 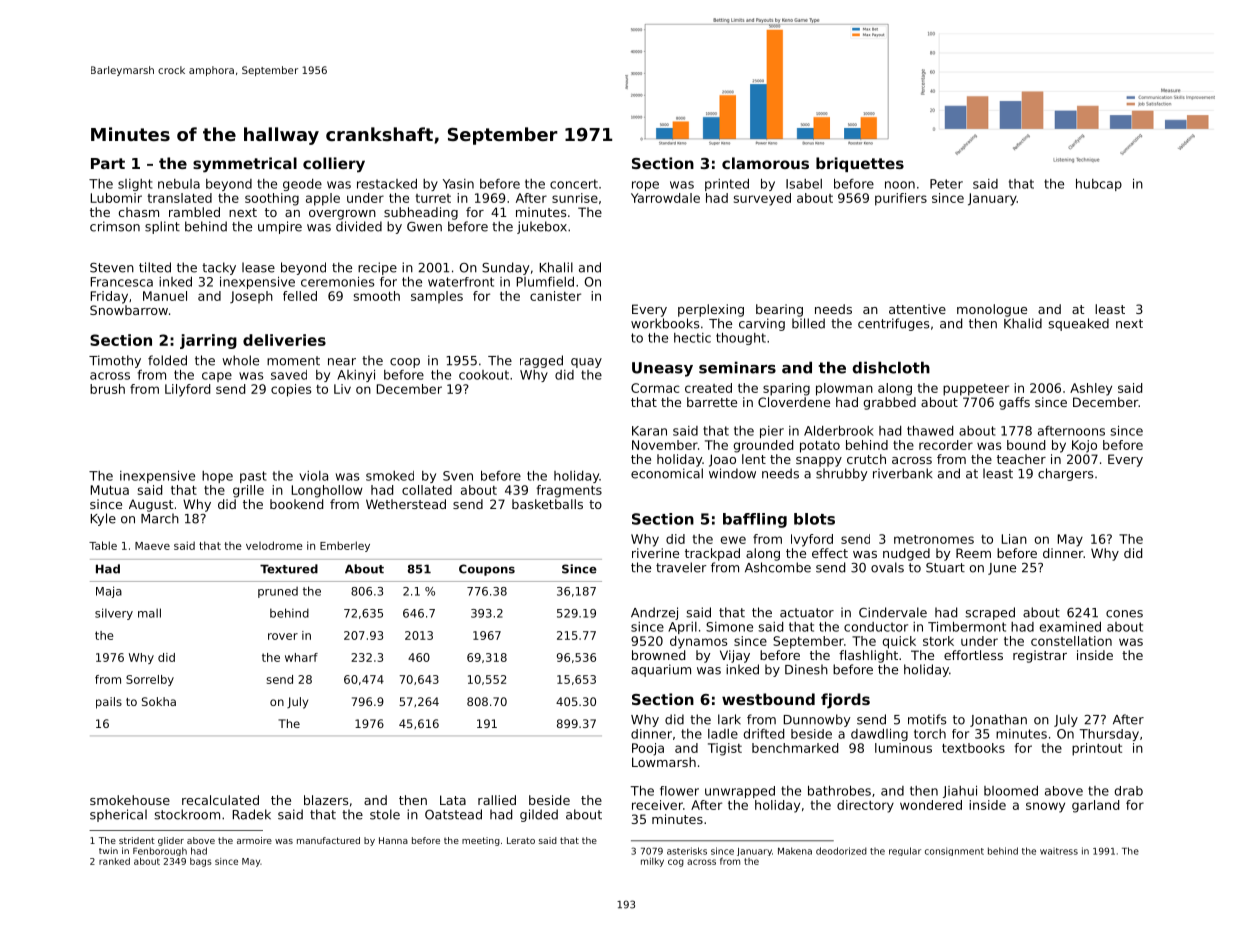 I want to click on hubcap, so click(x=1099, y=184).
